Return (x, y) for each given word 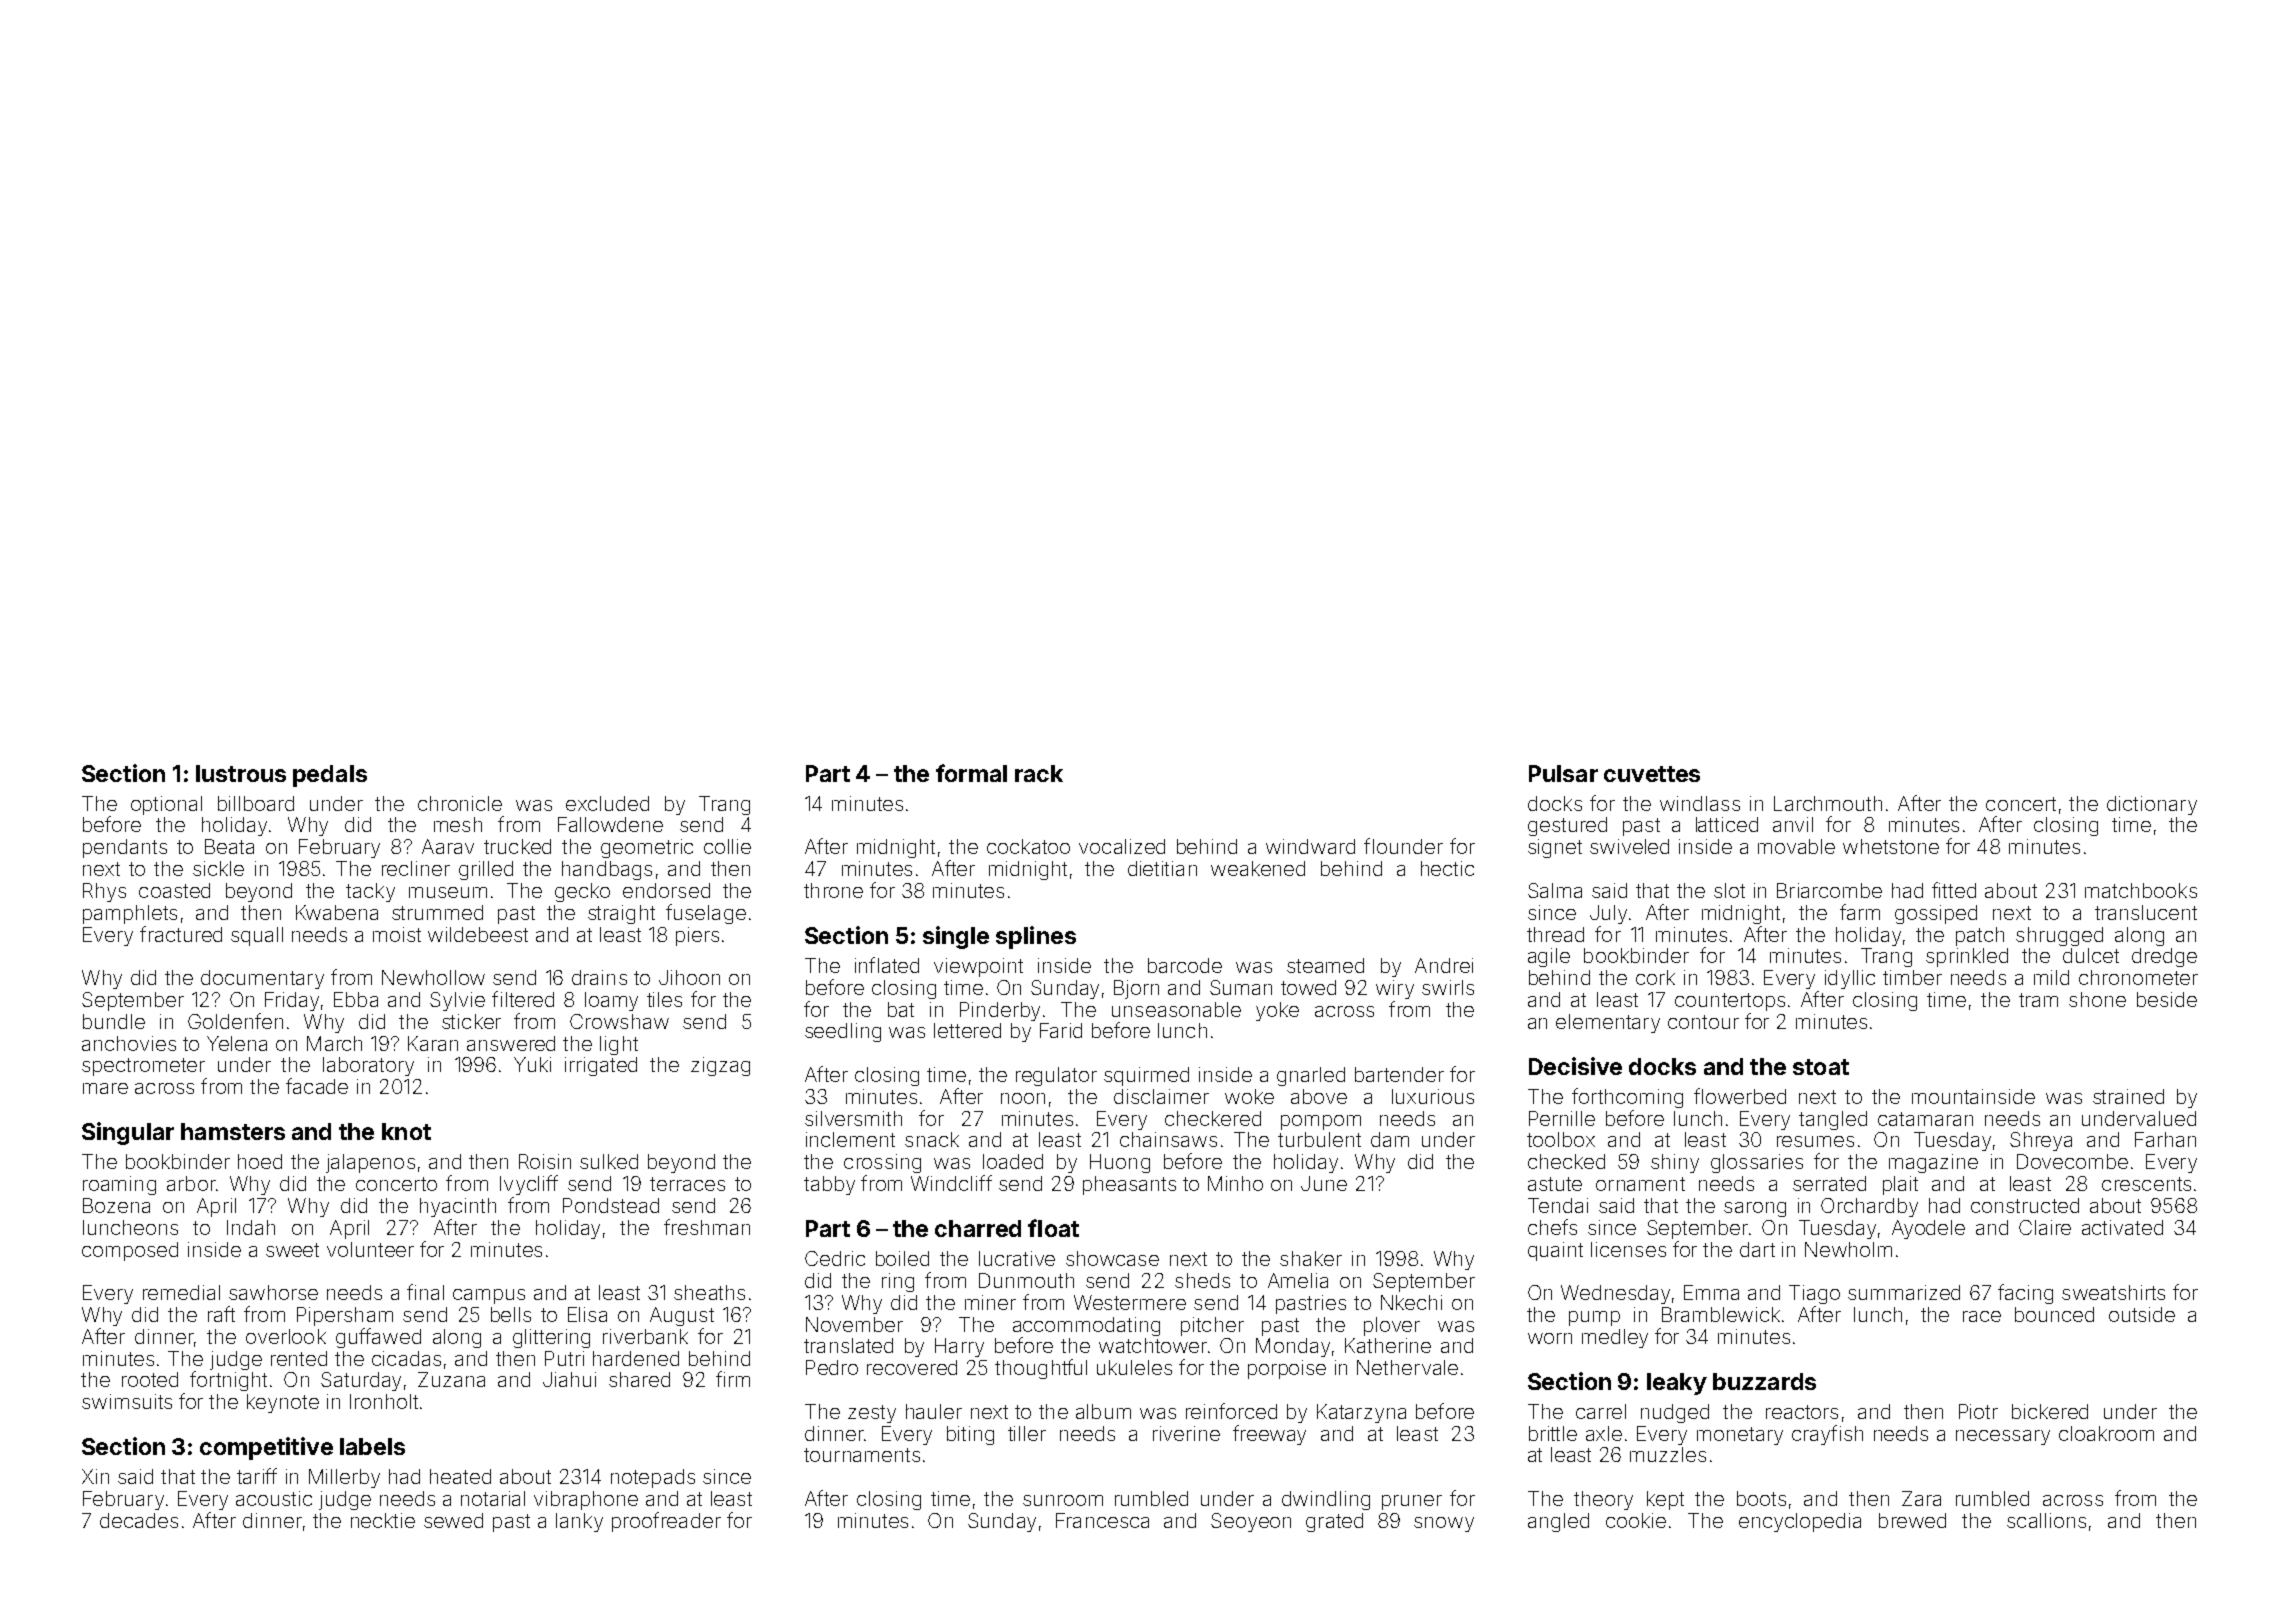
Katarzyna (1361, 1413)
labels (372, 1446)
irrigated (601, 1066)
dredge (2164, 957)
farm (1860, 912)
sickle (218, 868)
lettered (967, 1030)
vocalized (1122, 846)
